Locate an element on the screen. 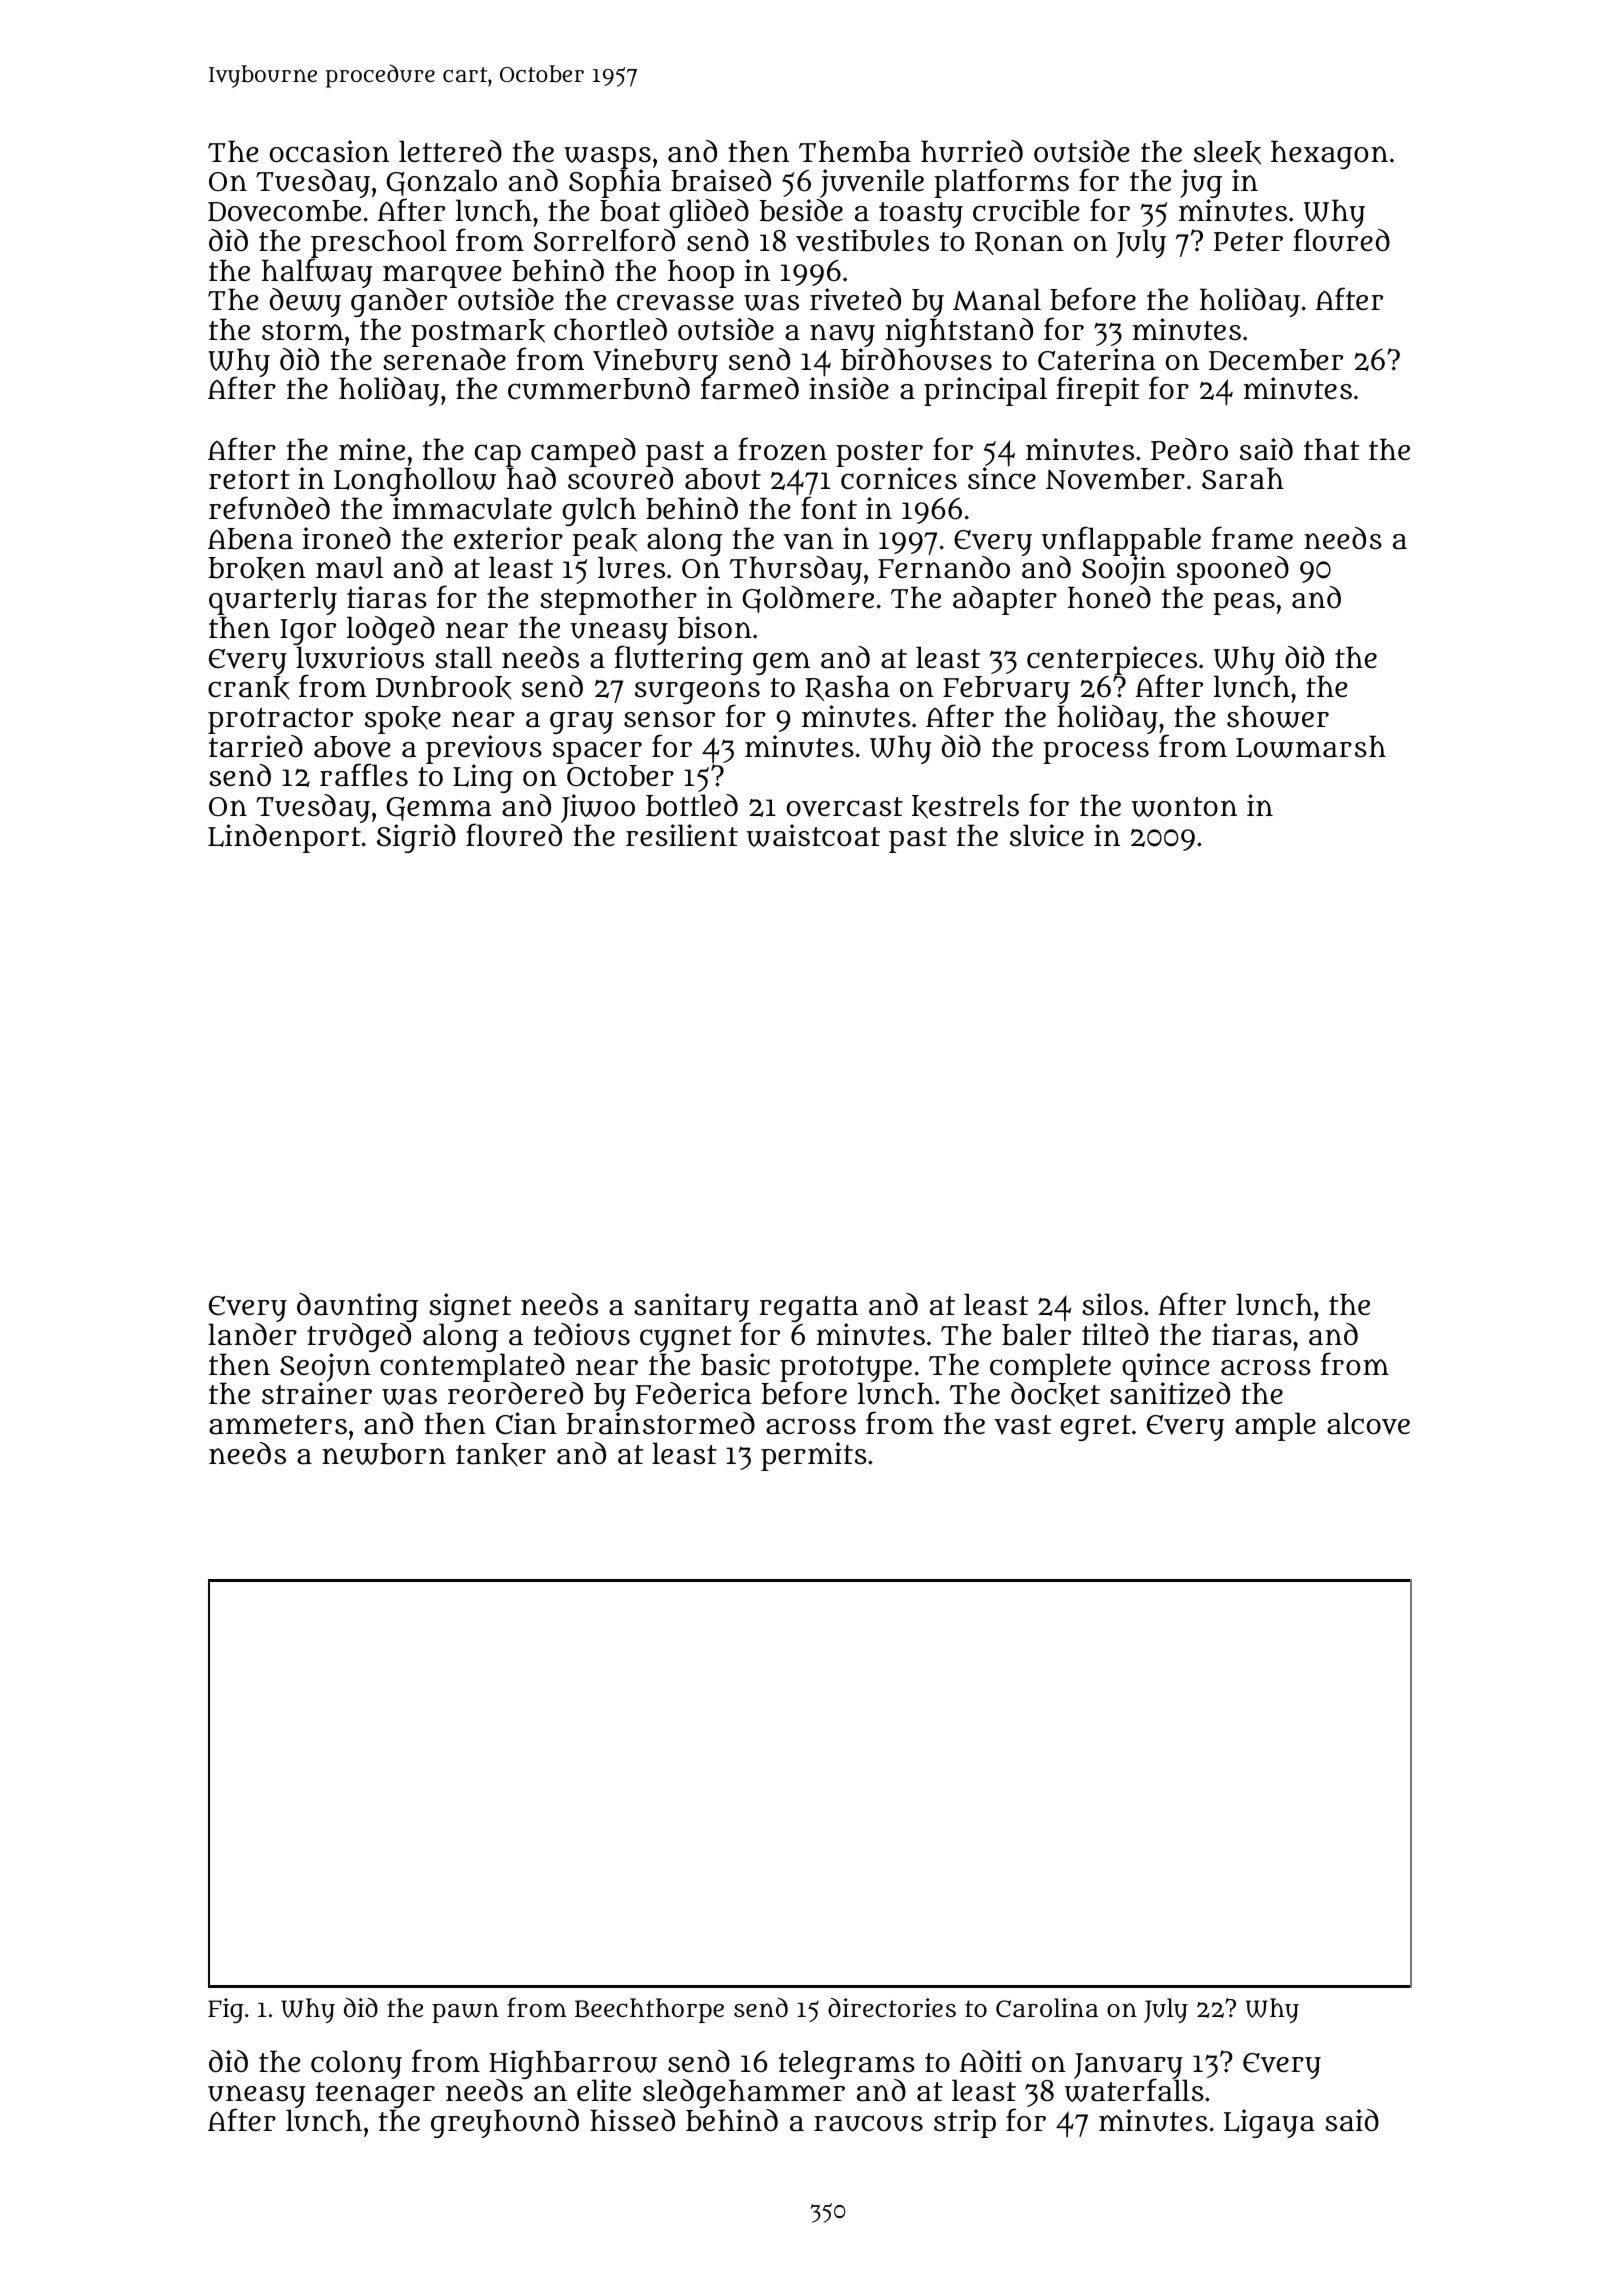 The width and height of the screenshot is (1620, 2292). Jiwoo is located at coordinates (598, 808).
